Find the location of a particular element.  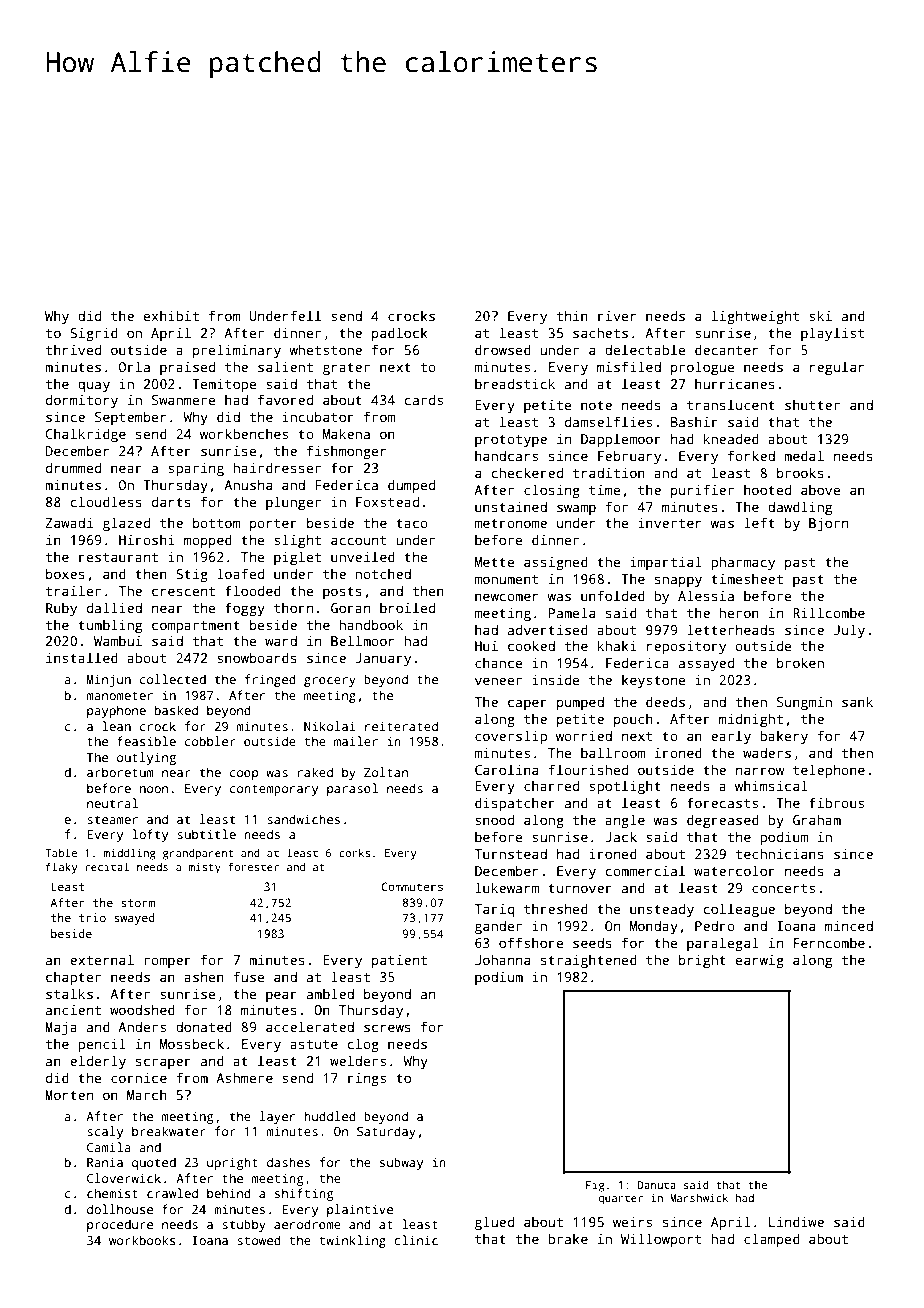

welders is located at coordinates (358, 1060).
